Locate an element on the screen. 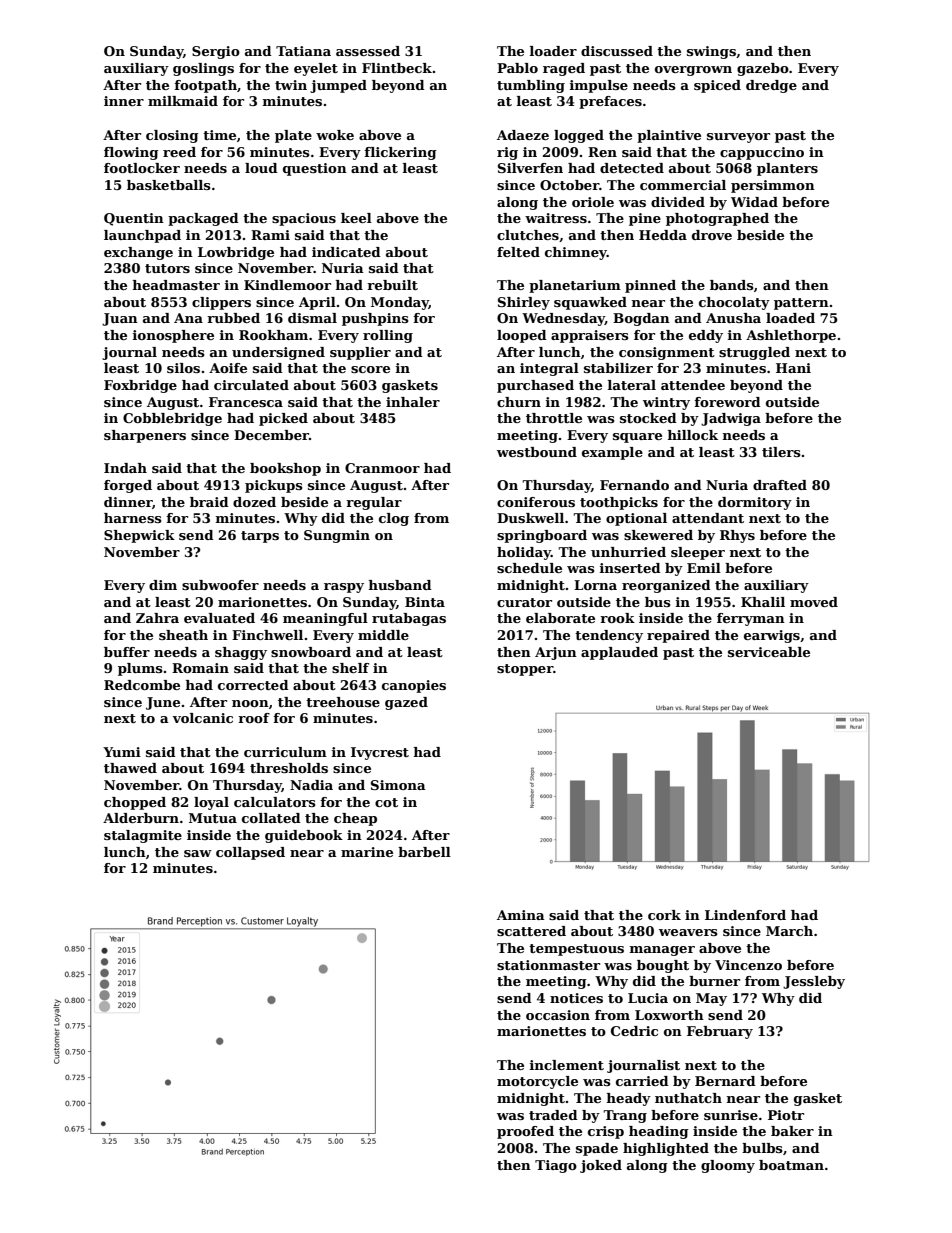 This screenshot has width=952, height=1233. traded is located at coordinates (553, 1115).
